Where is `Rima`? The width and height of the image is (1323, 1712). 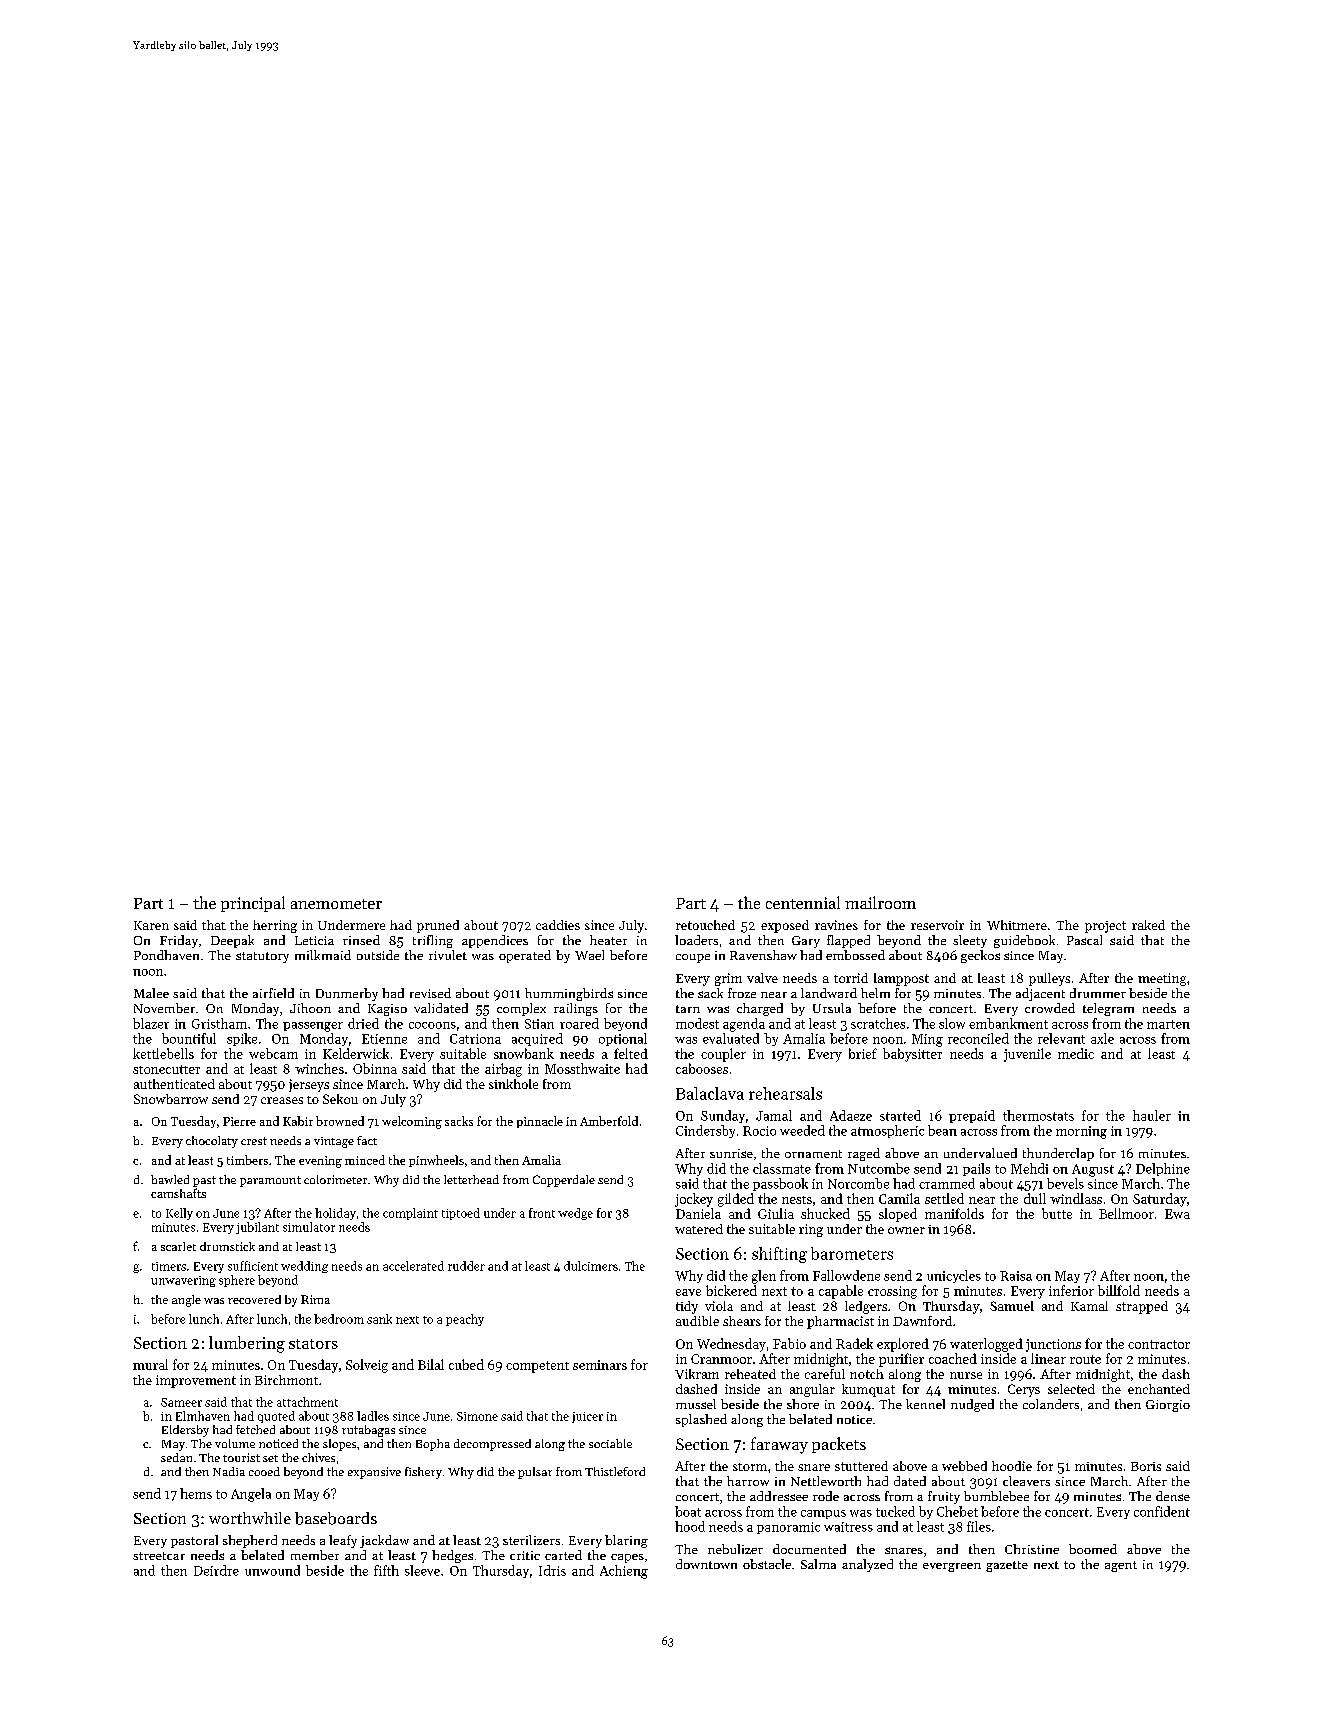
Rima is located at coordinates (315, 1299).
